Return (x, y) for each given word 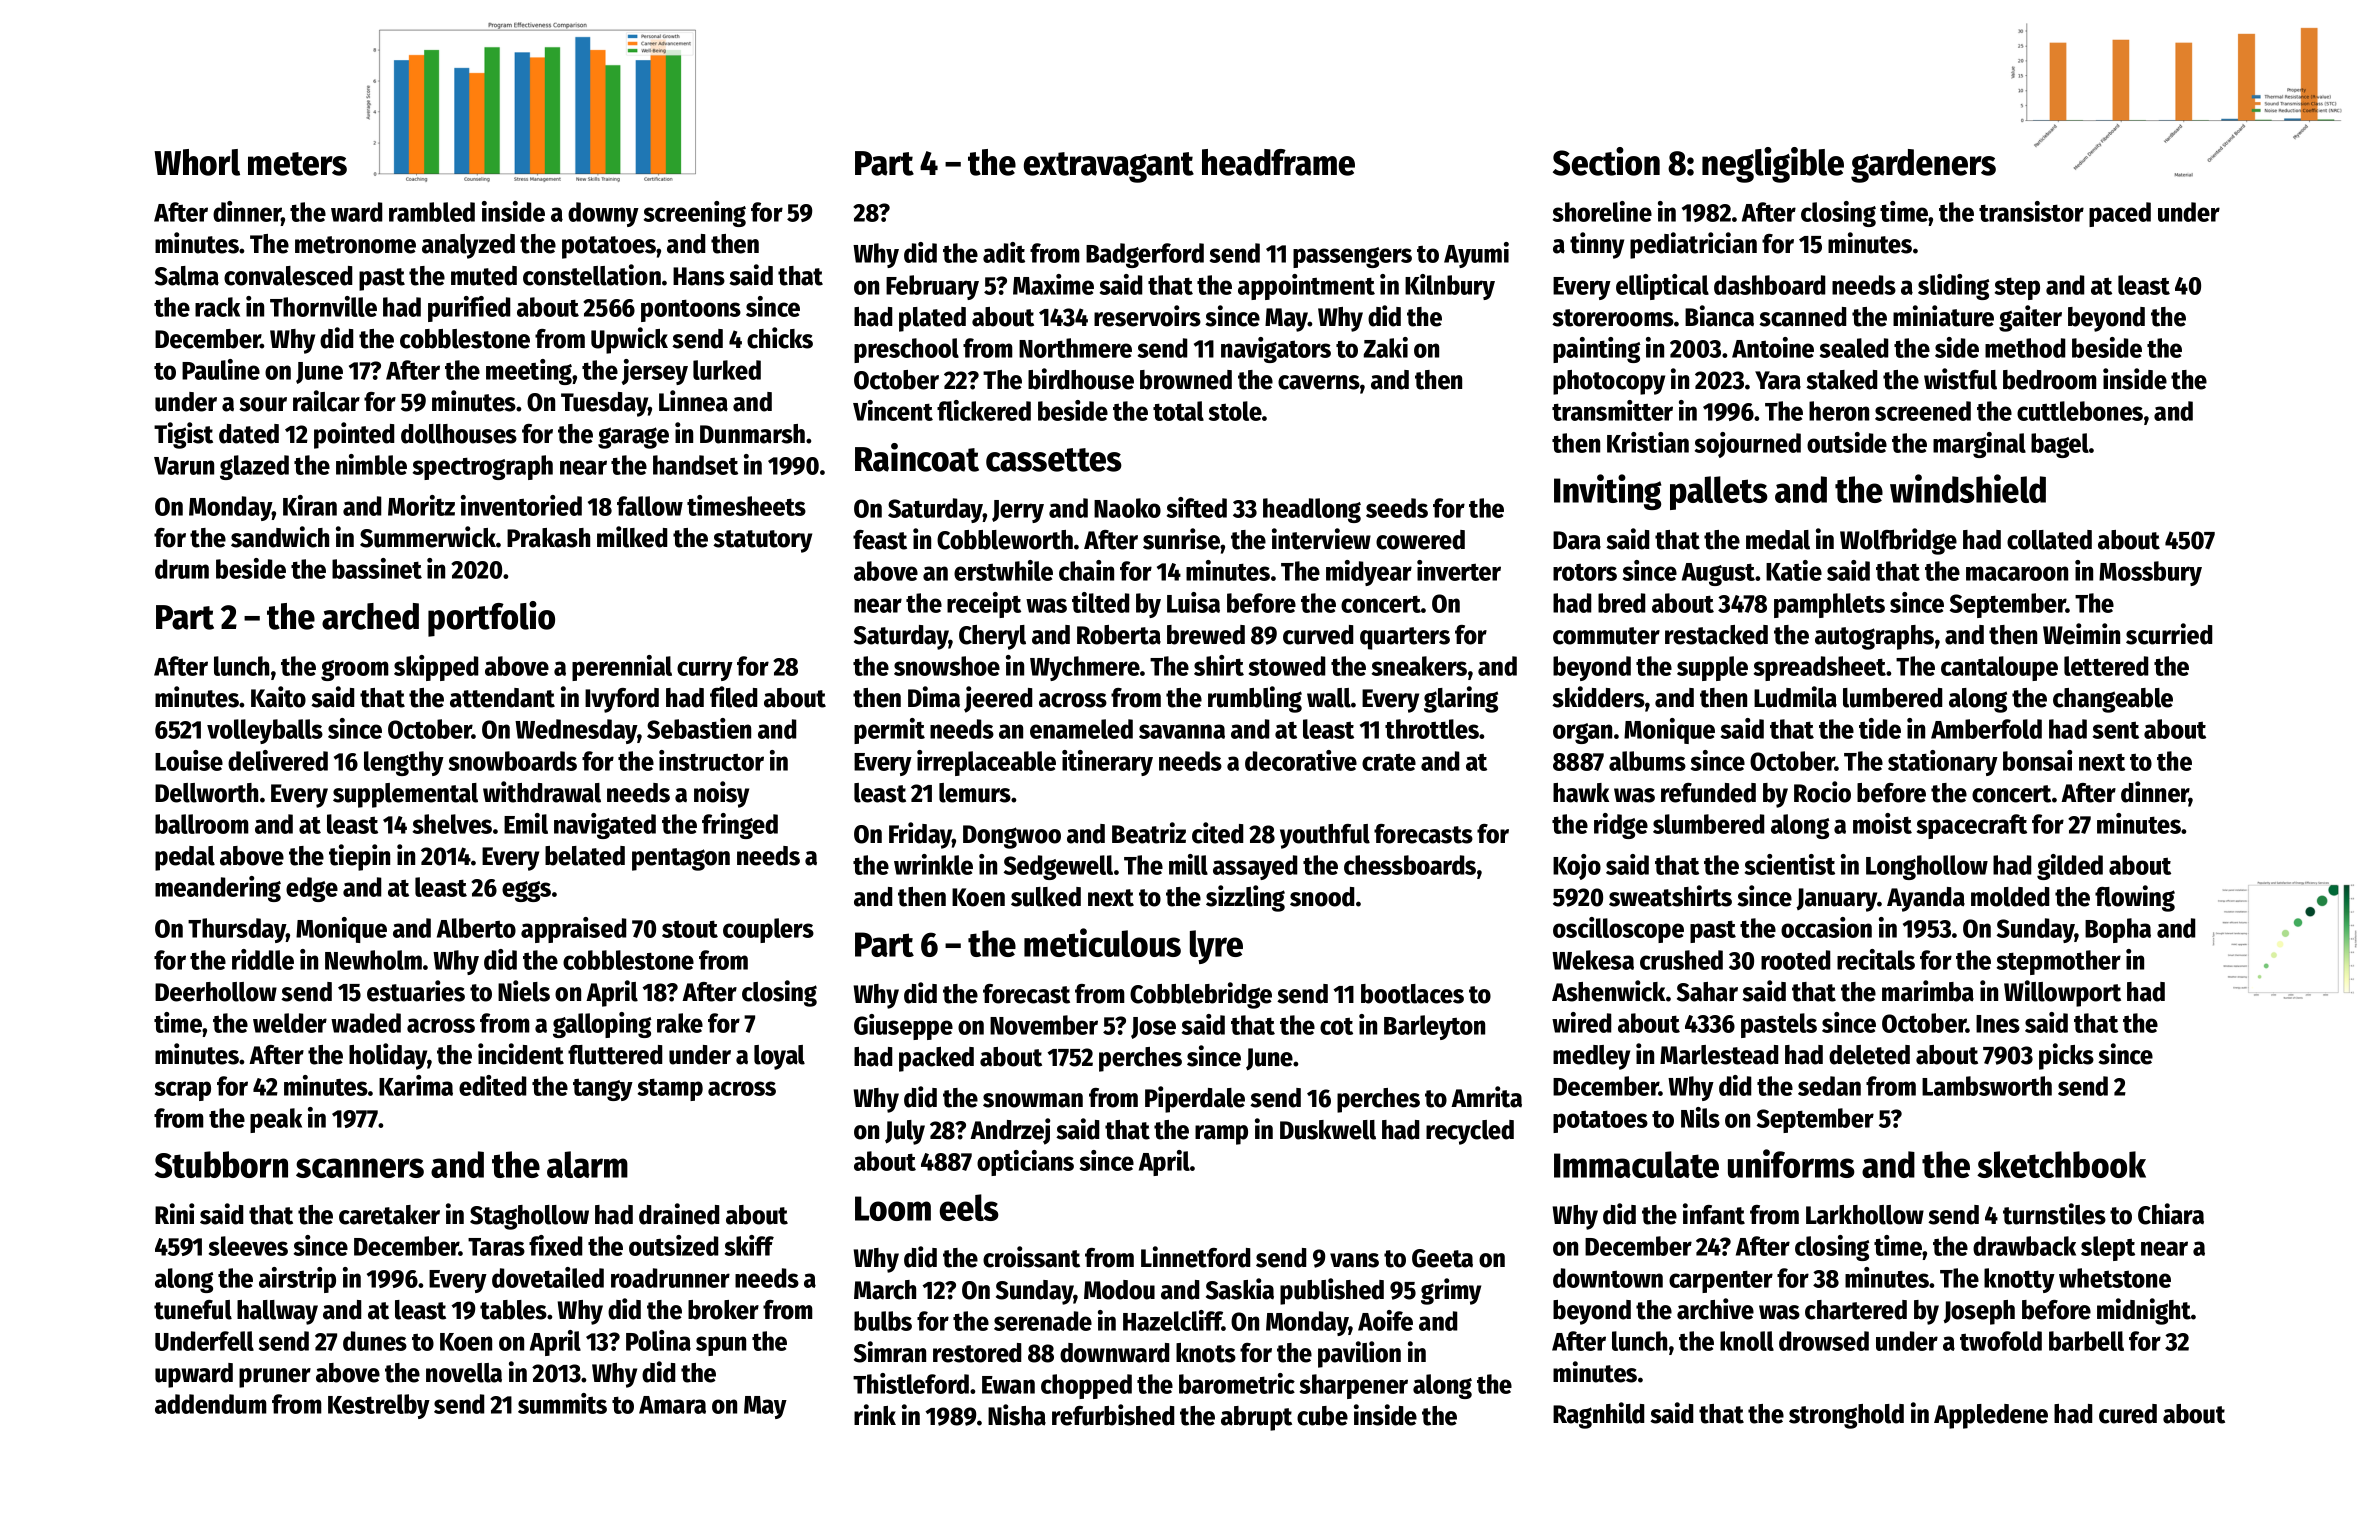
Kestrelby (379, 1406)
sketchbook (2061, 1164)
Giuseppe (903, 1027)
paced (2120, 214)
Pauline (221, 369)
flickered (984, 410)
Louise (189, 760)
